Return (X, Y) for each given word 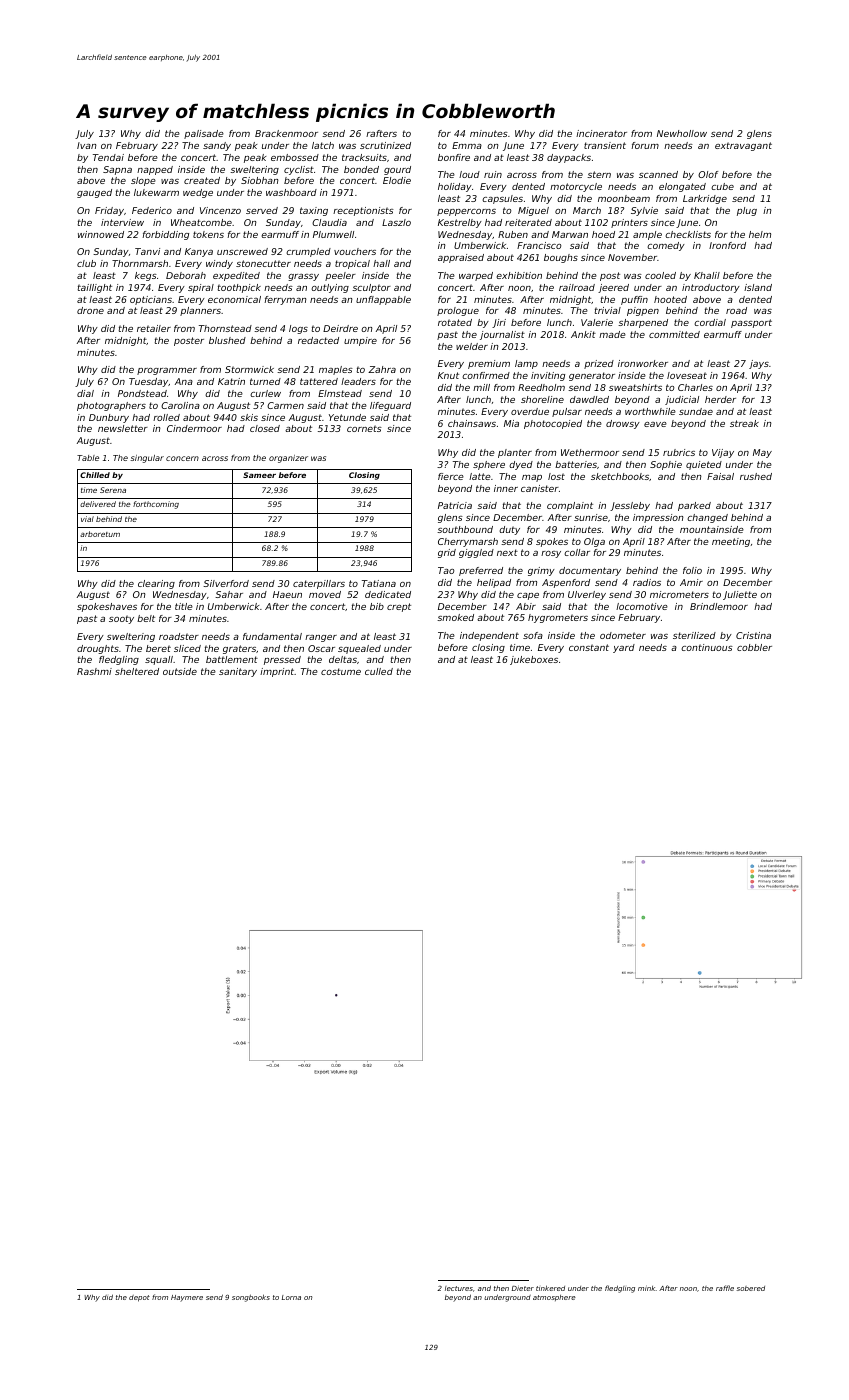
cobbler (754, 647)
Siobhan (260, 180)
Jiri (499, 323)
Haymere (187, 1298)
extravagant (743, 146)
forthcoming (156, 505)
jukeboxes (534, 660)
